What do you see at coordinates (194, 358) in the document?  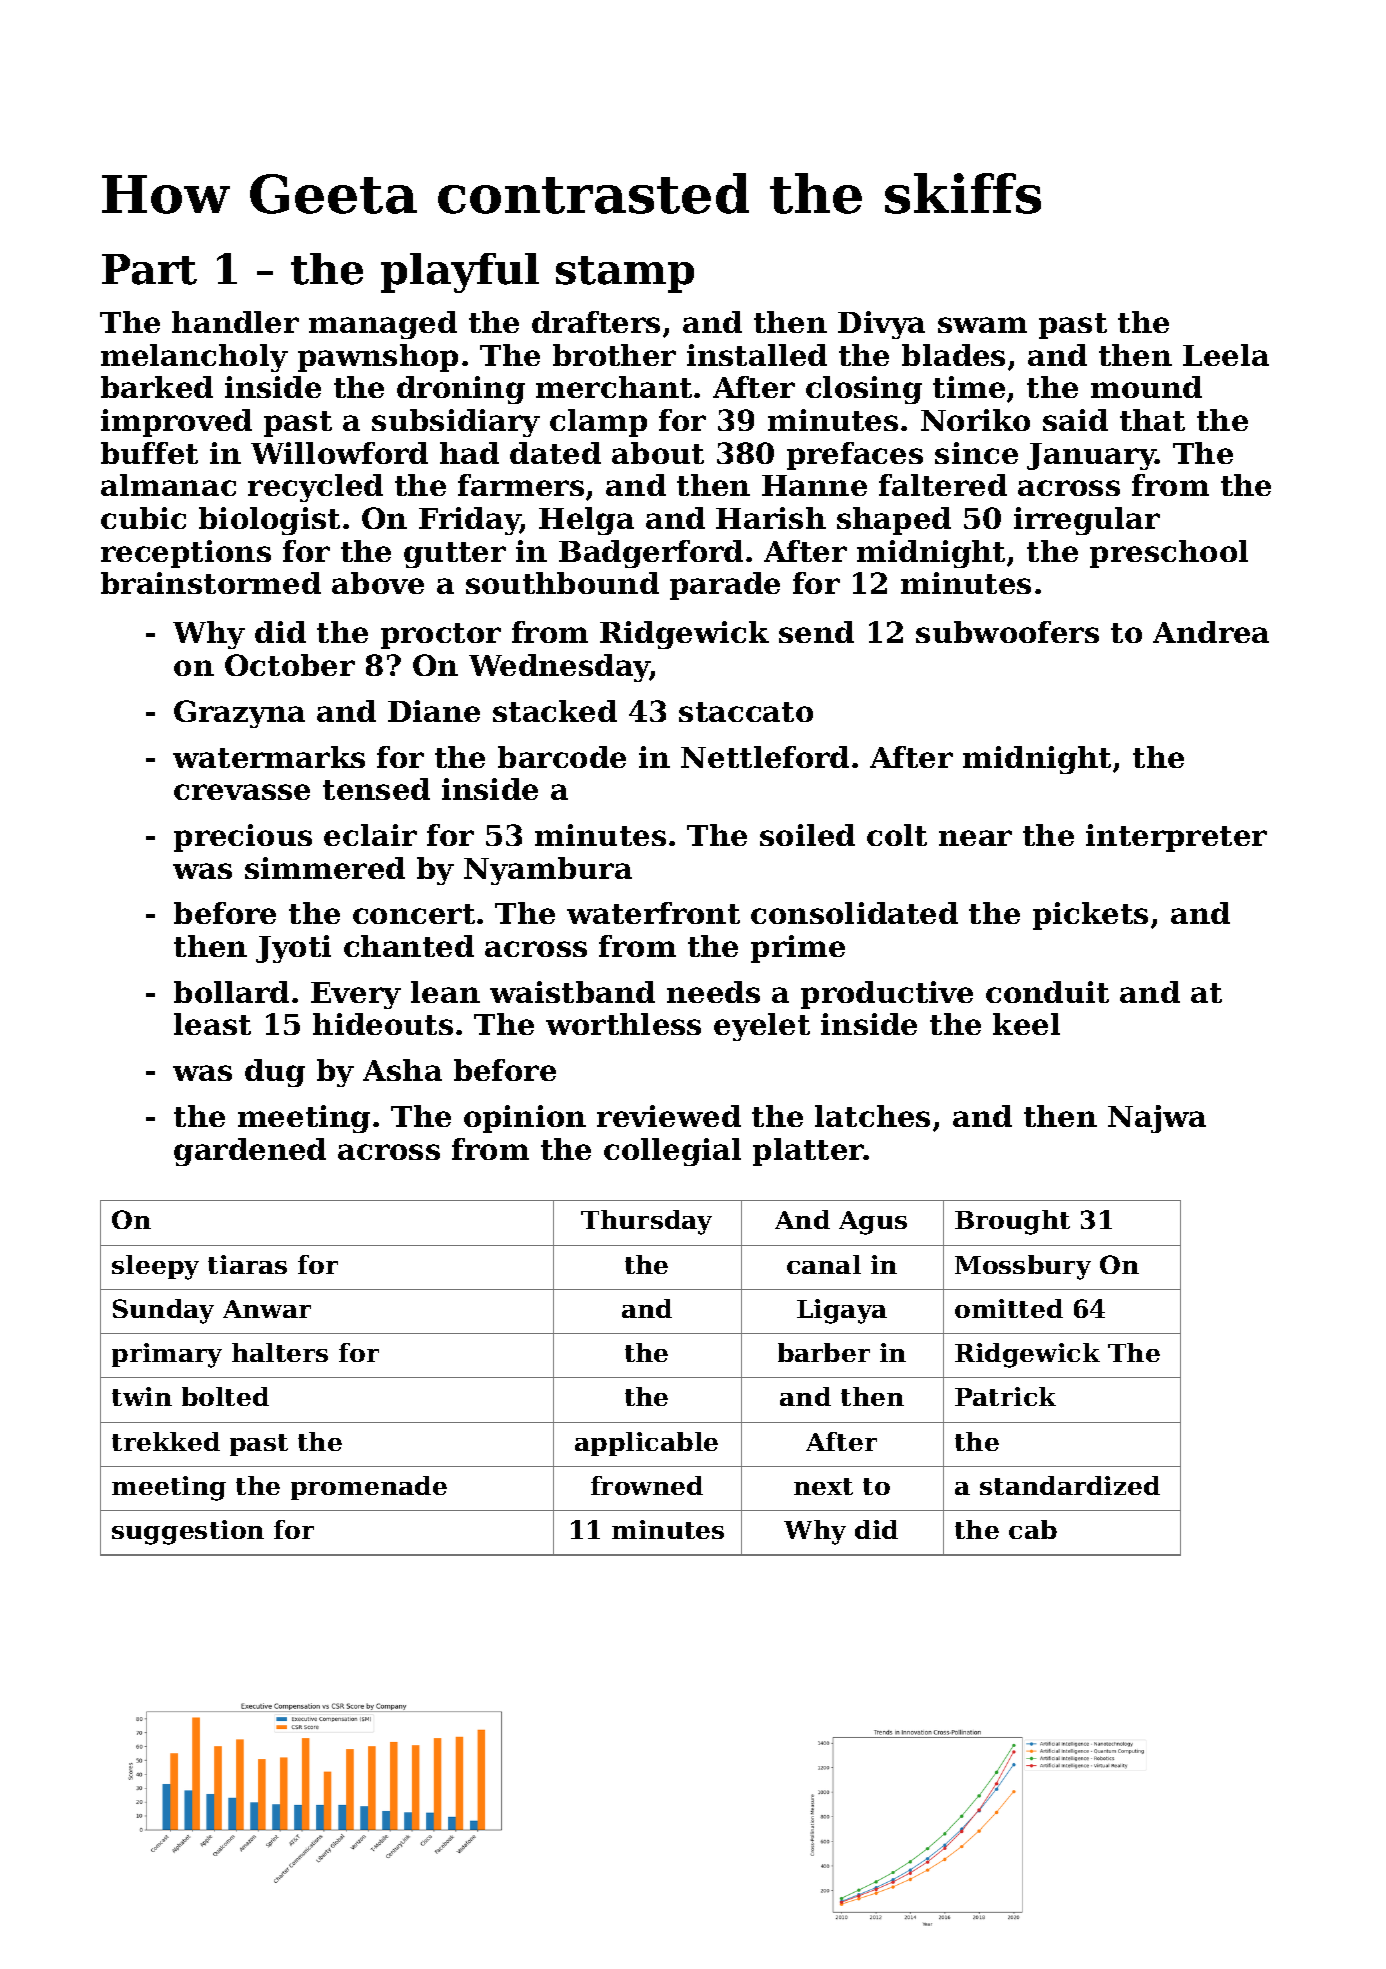 I see `melancholy` at bounding box center [194, 358].
